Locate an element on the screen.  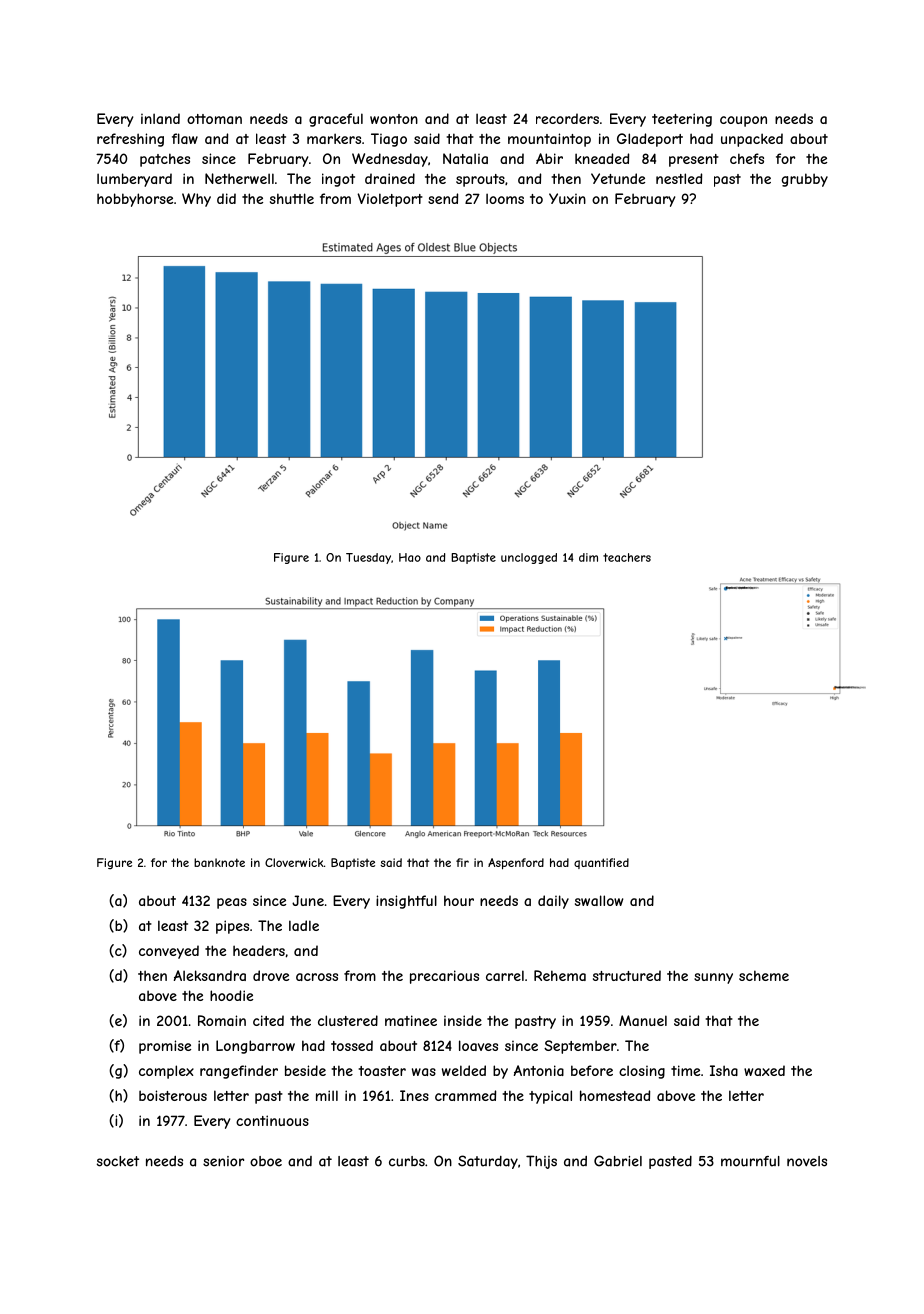
teetering is located at coordinates (682, 120).
